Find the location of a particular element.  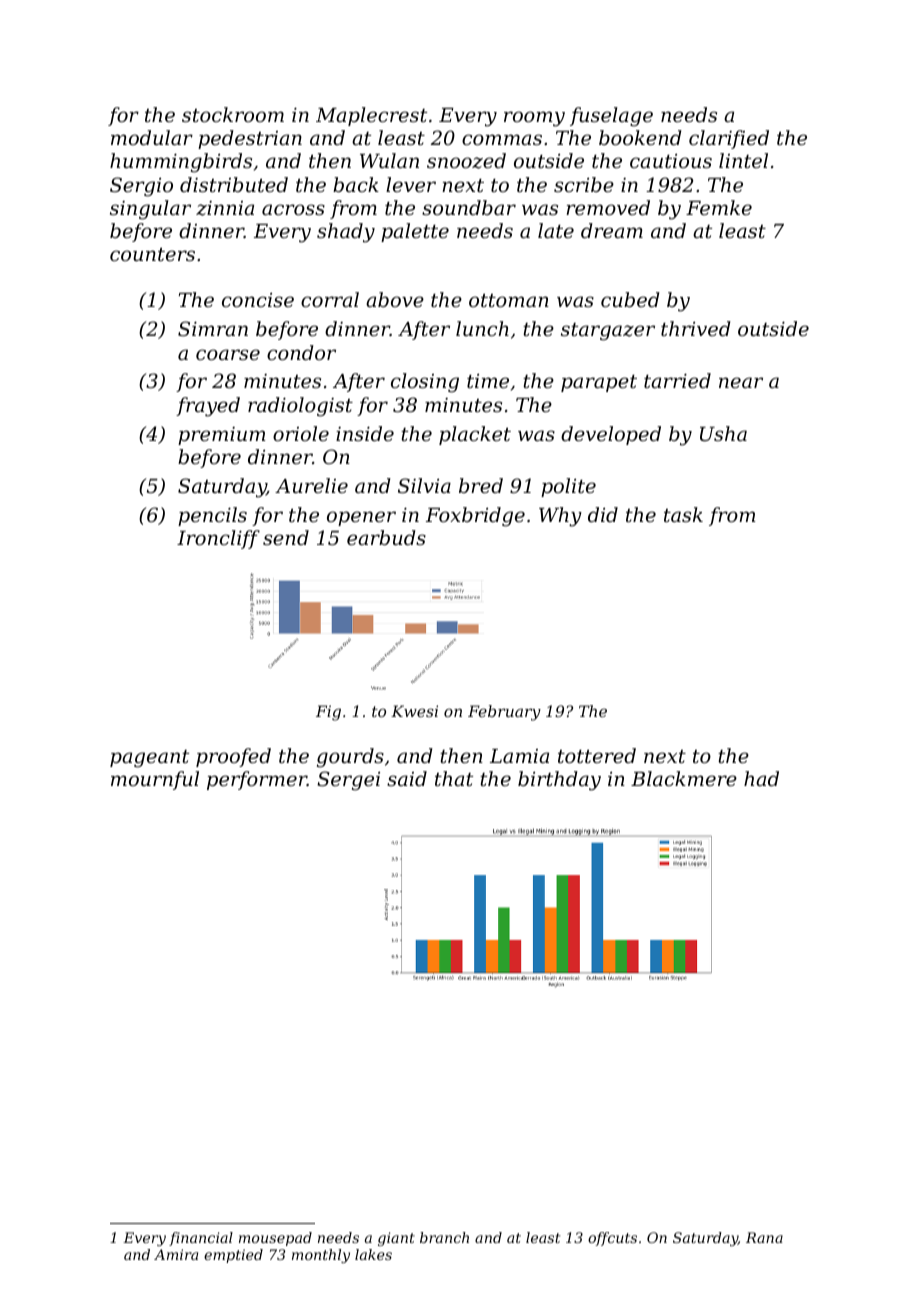

mousepad is located at coordinates (275, 1239).
